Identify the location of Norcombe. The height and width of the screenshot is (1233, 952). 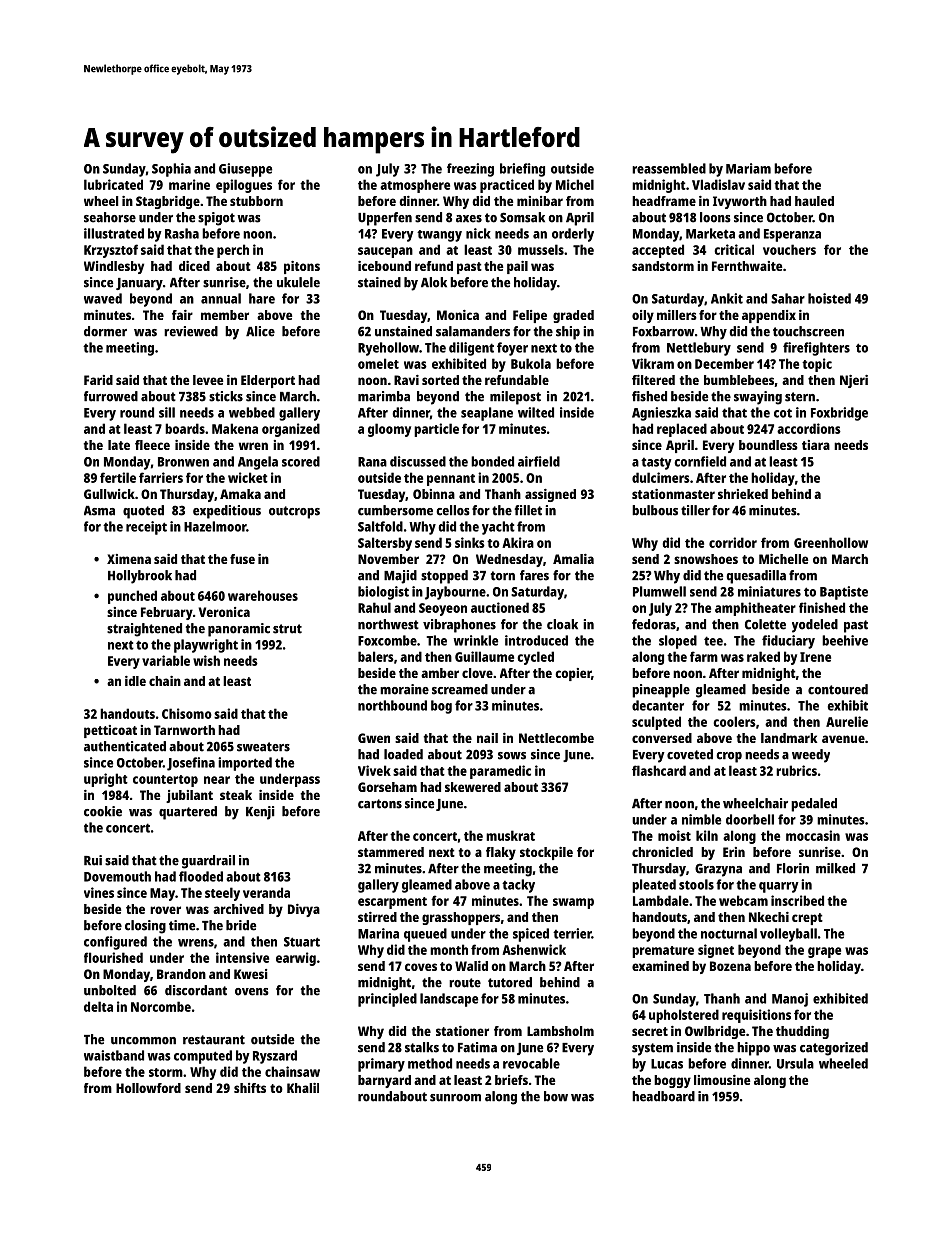
(161, 1006).
